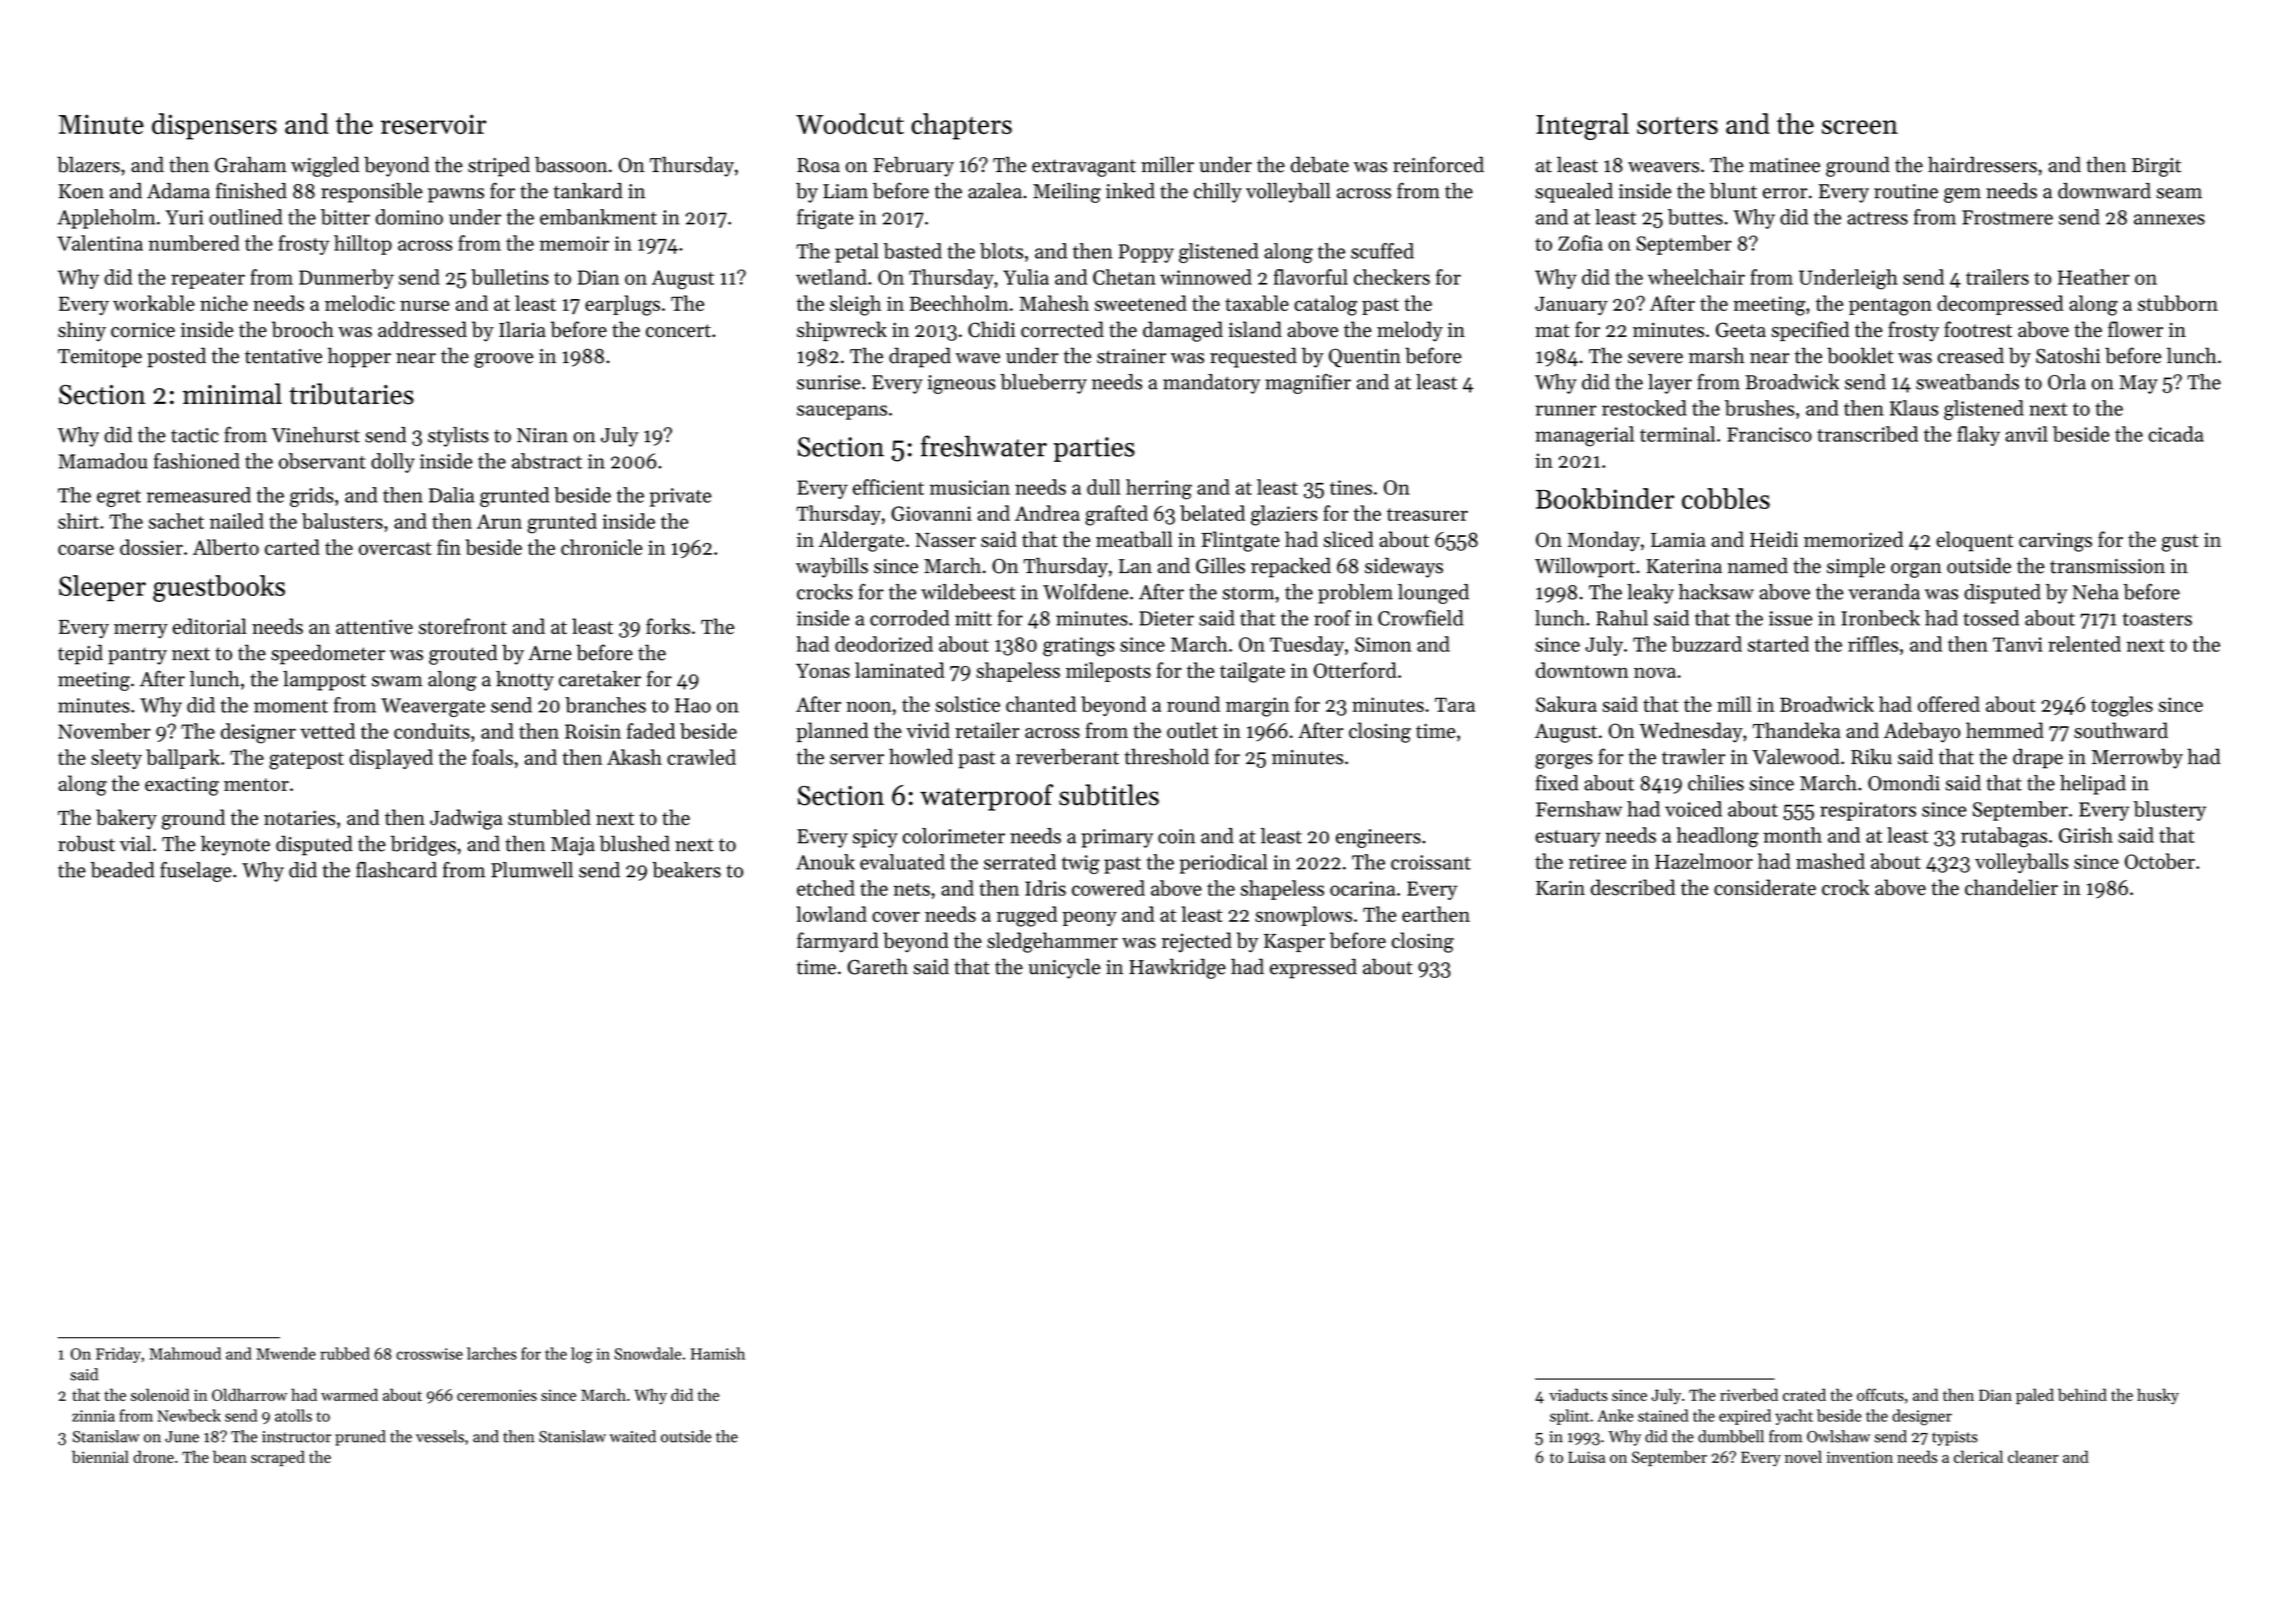 The image size is (2282, 1614). Describe the element at coordinates (2011, 887) in the screenshot. I see `chandelier` at that location.
